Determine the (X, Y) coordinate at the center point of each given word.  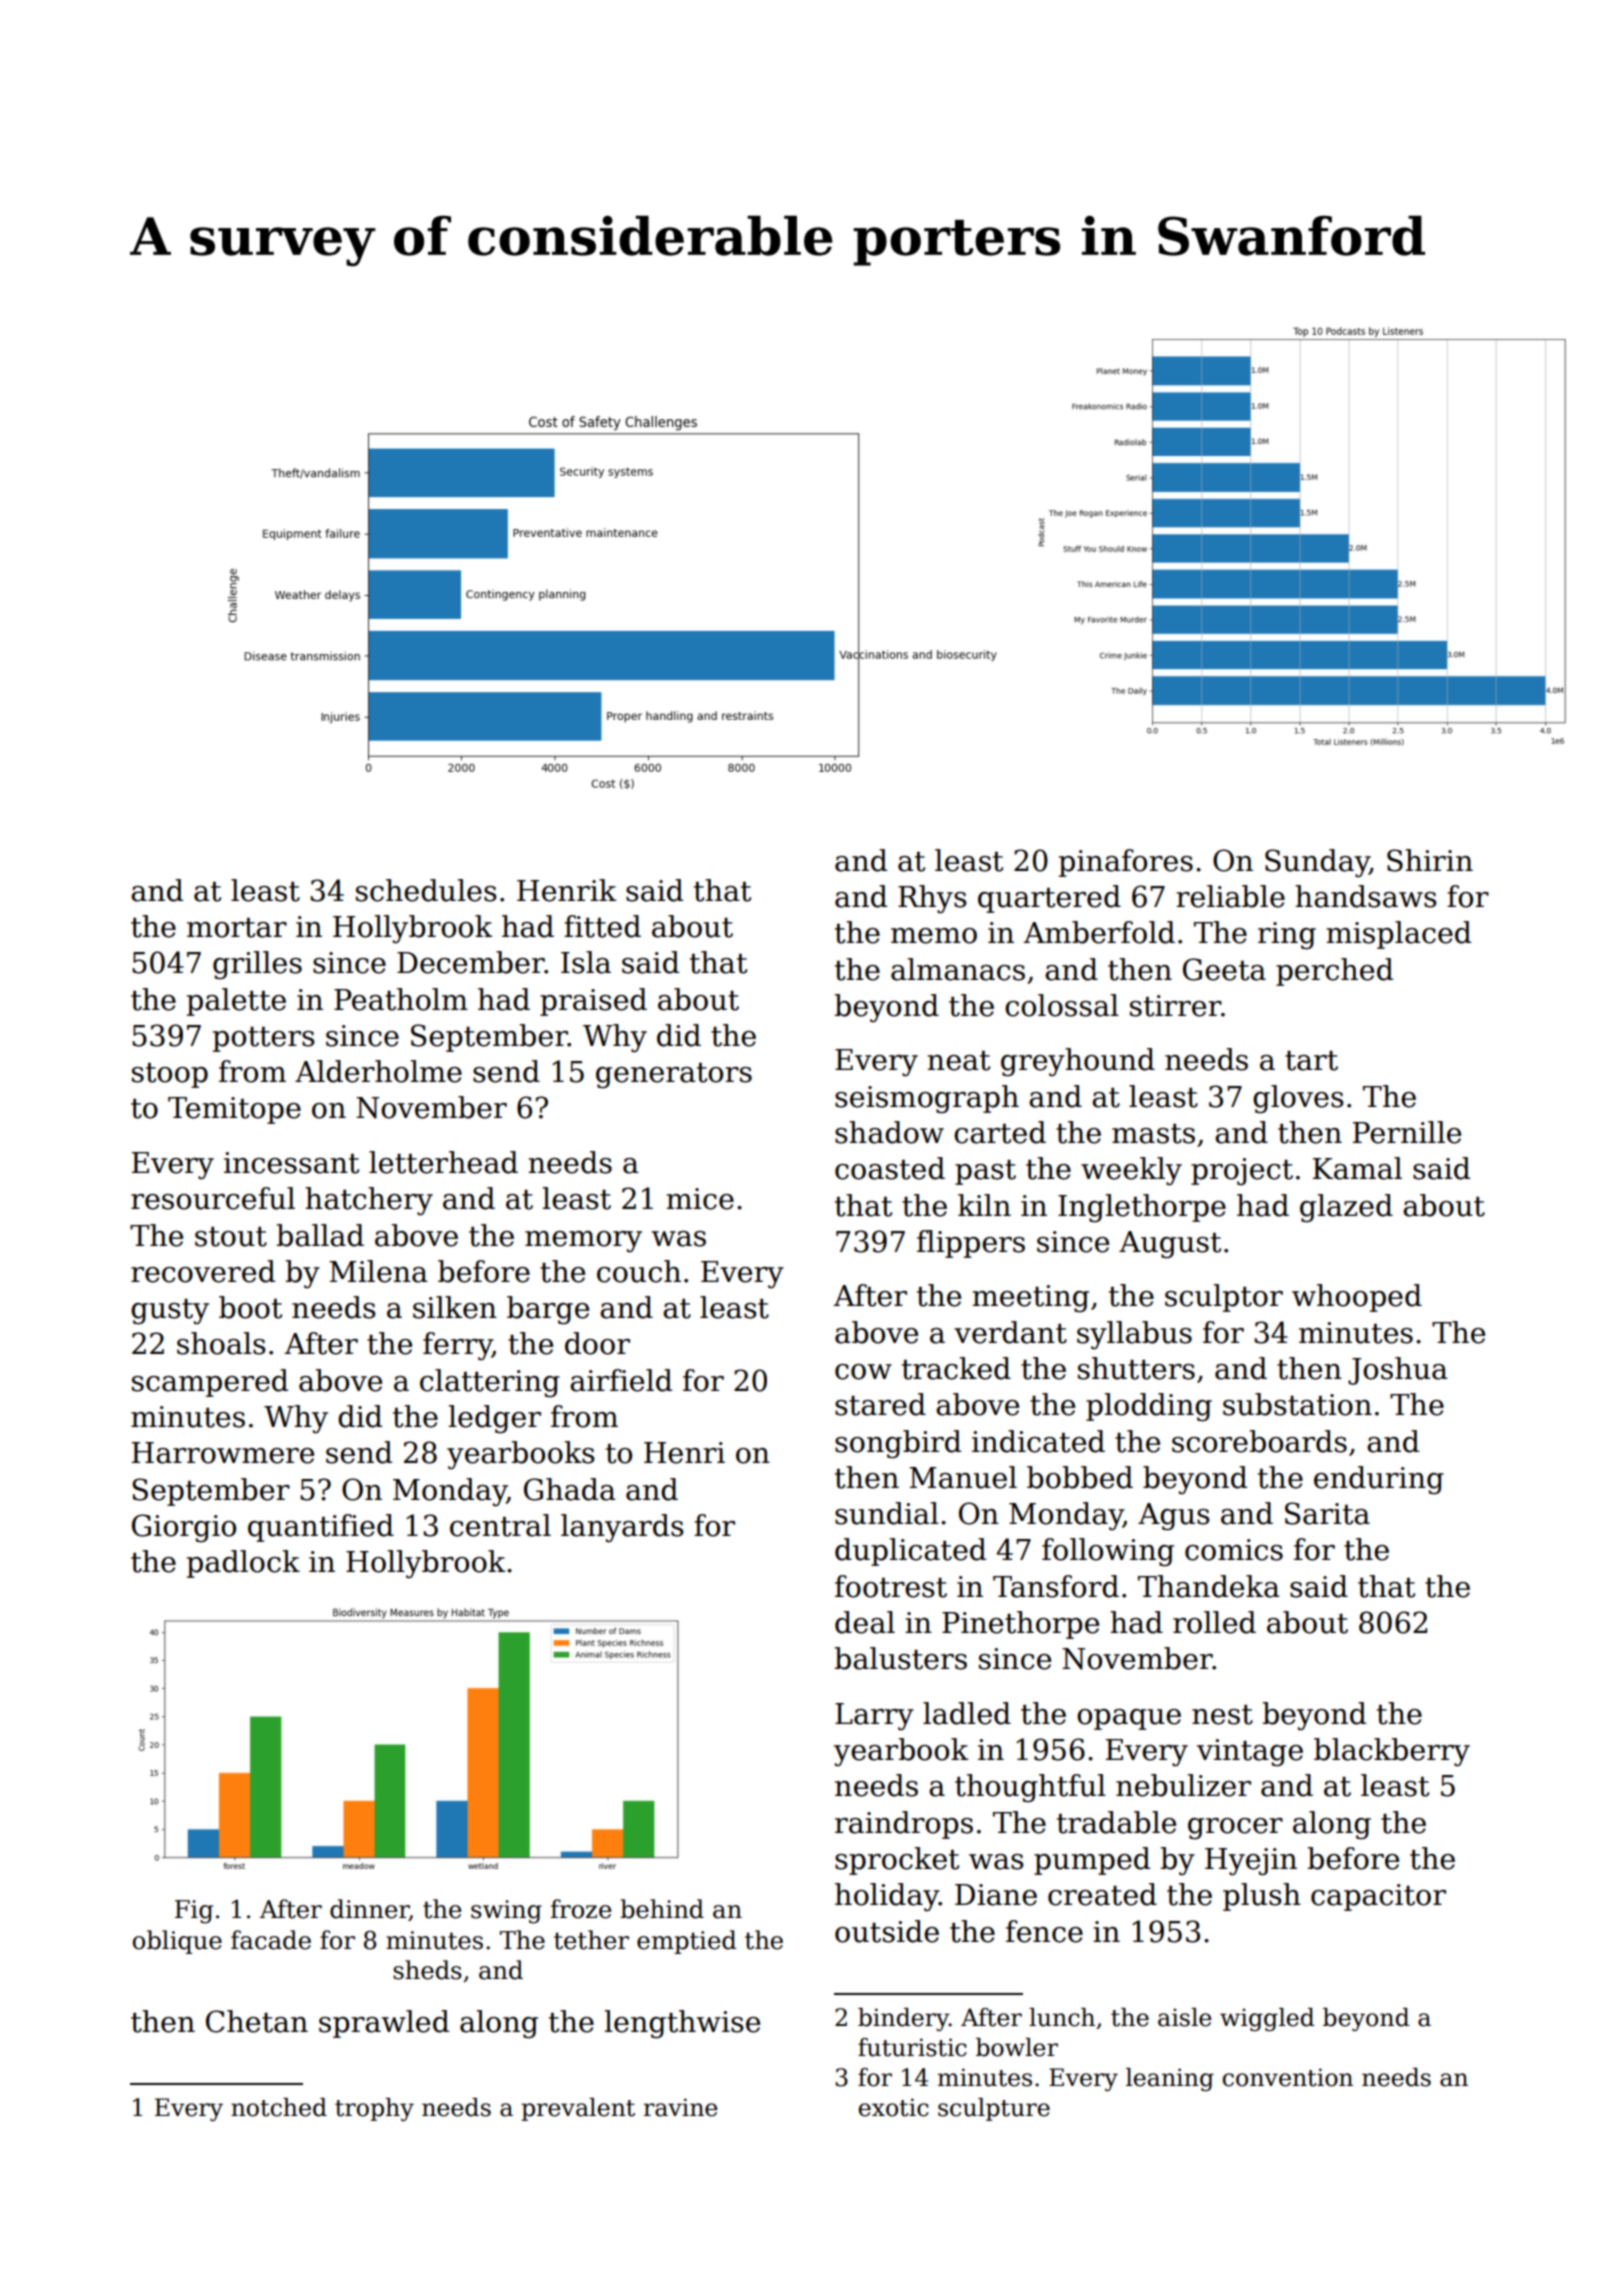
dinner (369, 1910)
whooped (1357, 1298)
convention (1288, 2077)
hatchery (369, 1201)
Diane (996, 1895)
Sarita (1327, 1513)
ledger (494, 1419)
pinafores (1126, 863)
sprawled (384, 2024)
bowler (1017, 2047)
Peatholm (401, 999)
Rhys (932, 899)
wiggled (1267, 2019)
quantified (321, 1528)
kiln (984, 1205)
